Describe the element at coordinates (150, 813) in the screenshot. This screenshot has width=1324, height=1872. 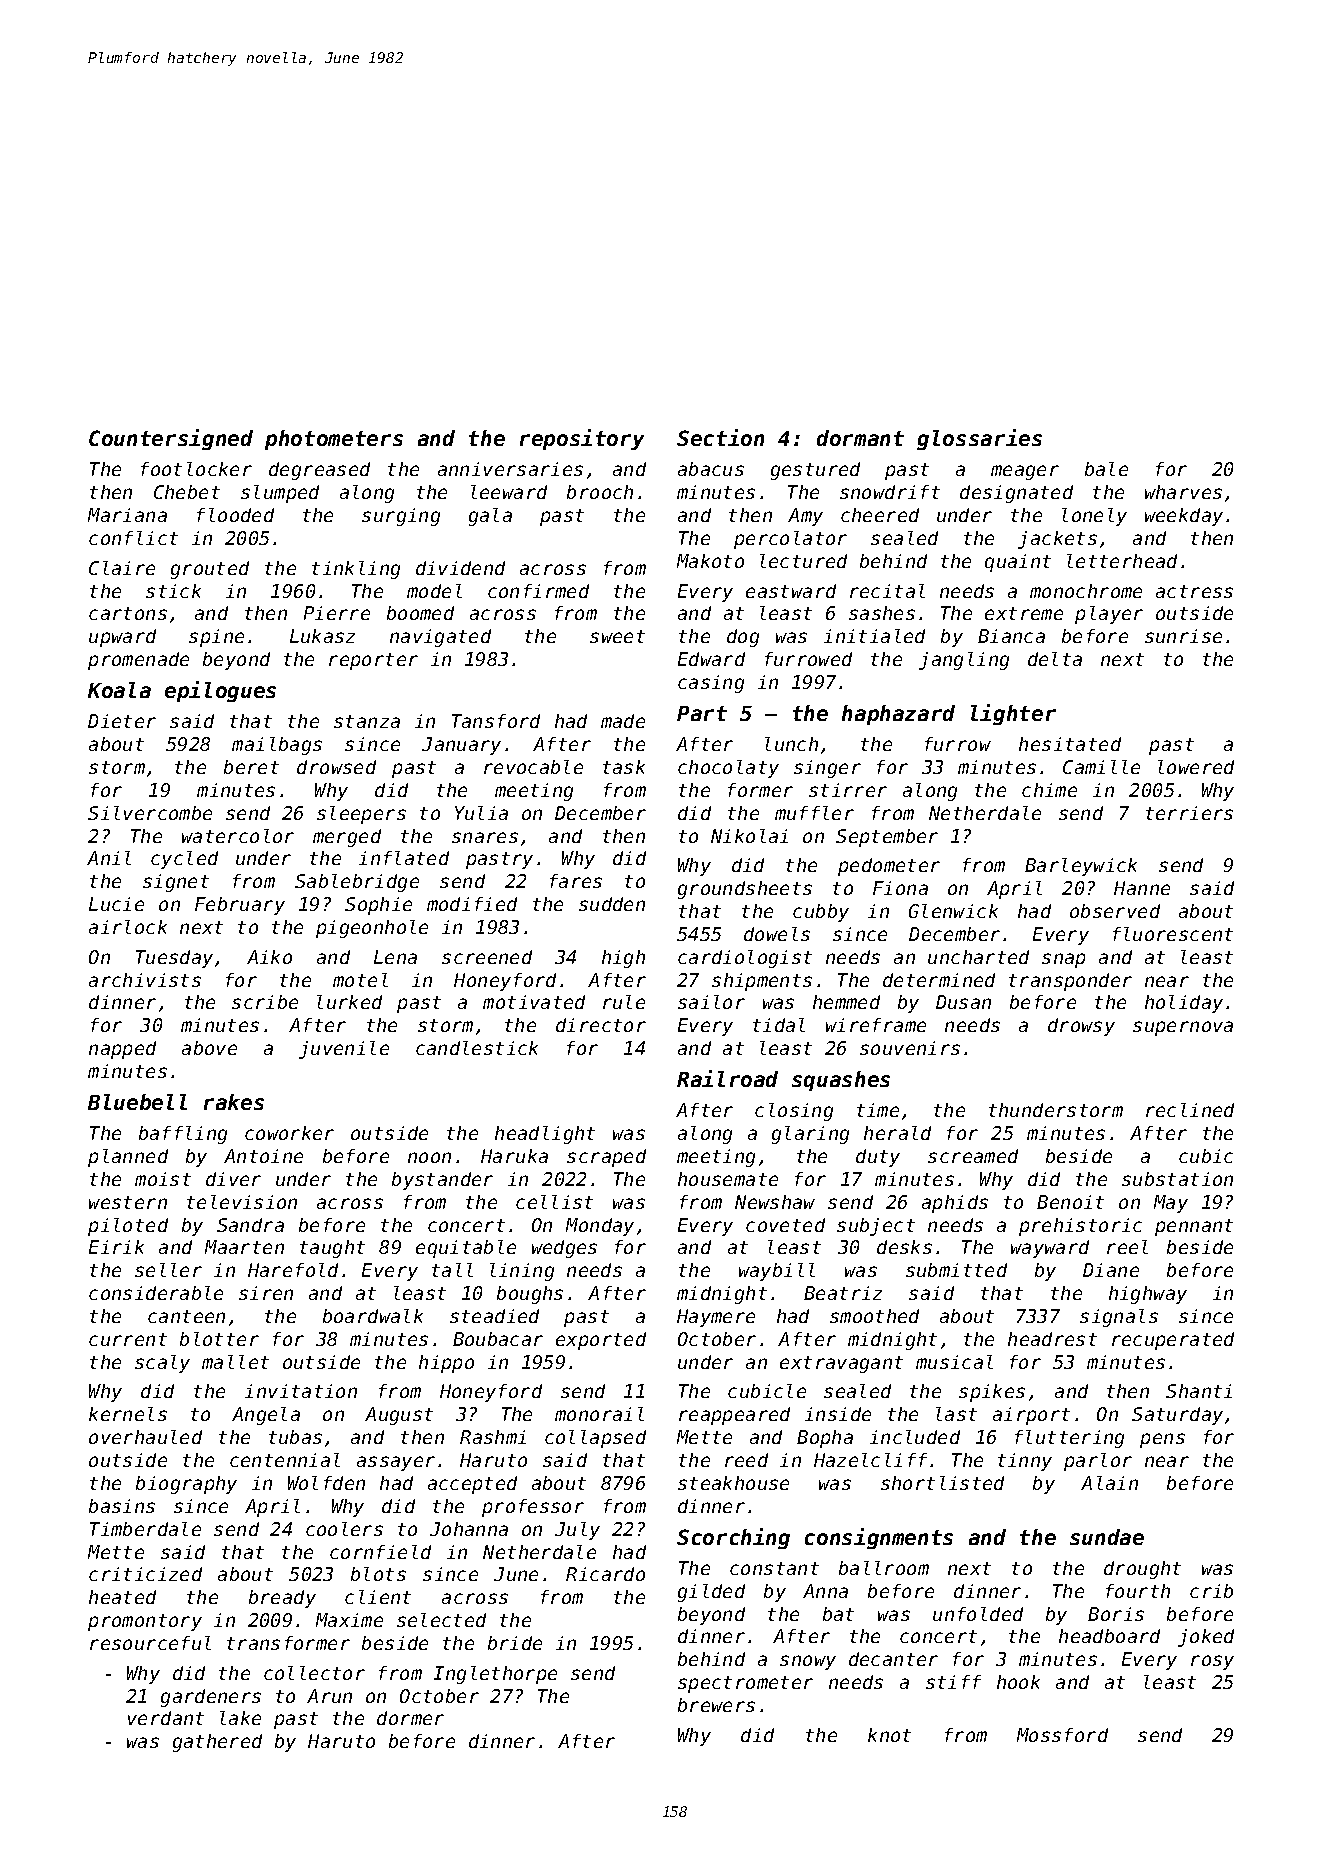
I see `Silvercombe` at that location.
